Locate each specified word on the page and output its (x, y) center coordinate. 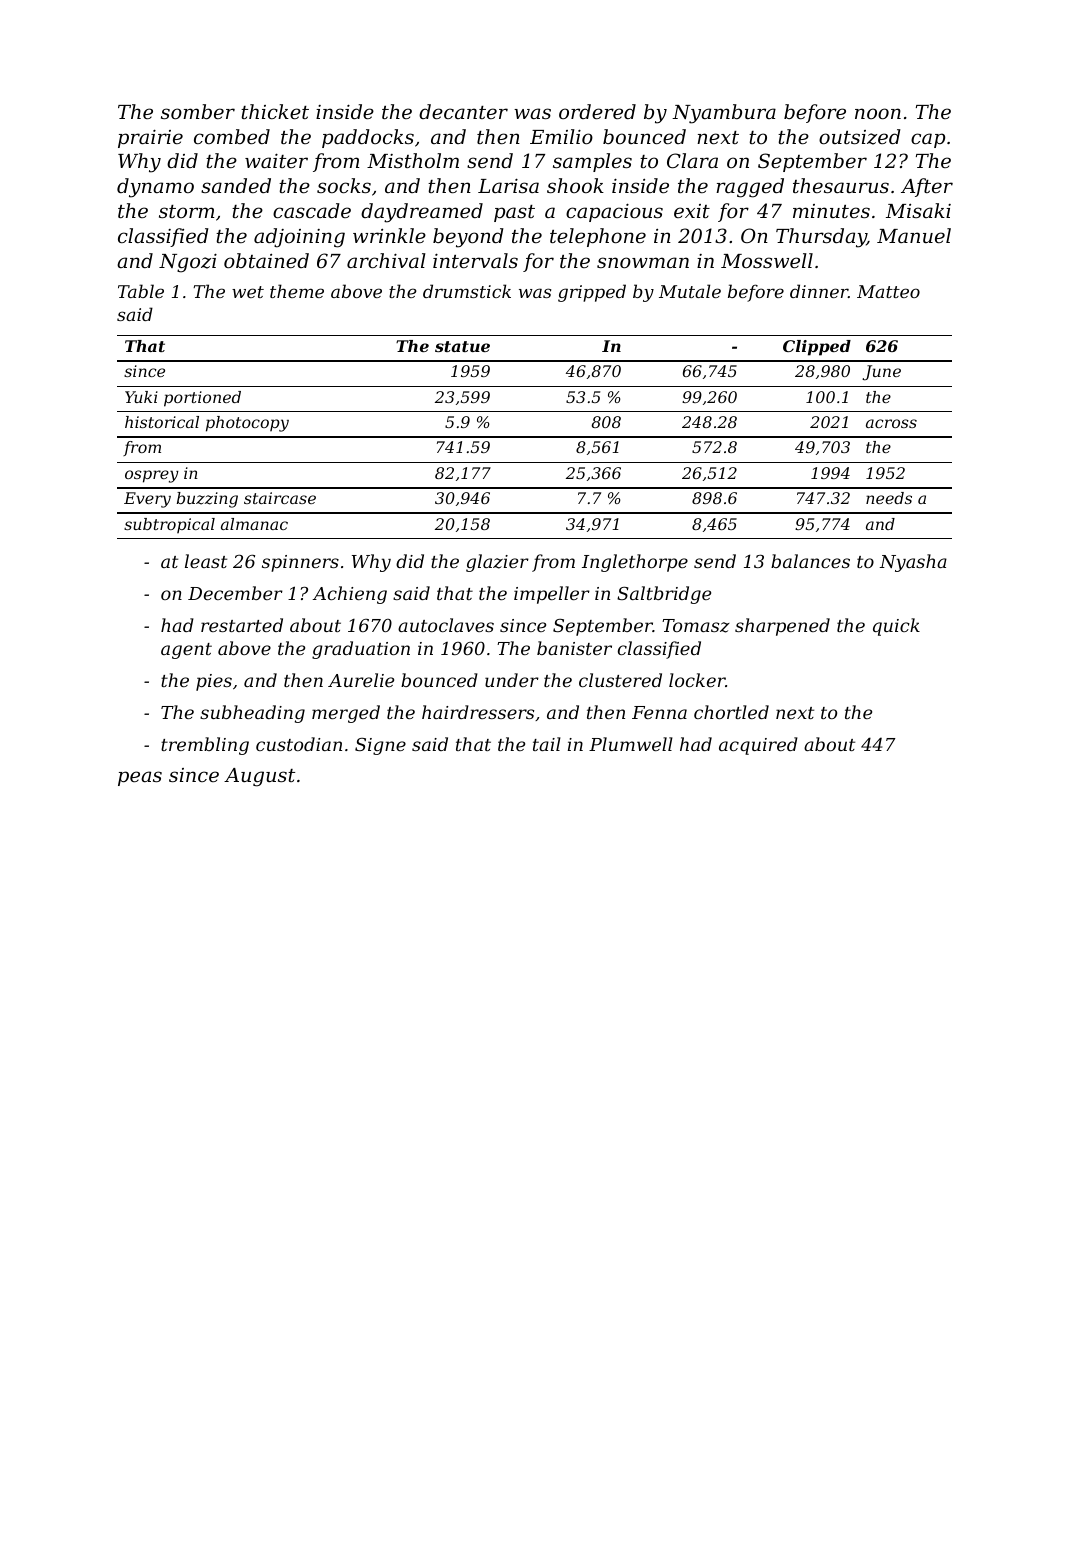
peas (140, 778)
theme (297, 291)
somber (198, 111)
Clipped (817, 348)
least (206, 561)
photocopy (247, 424)
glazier (497, 563)
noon (878, 113)
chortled (731, 712)
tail (547, 744)
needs (889, 498)
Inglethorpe (635, 563)
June (881, 373)
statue (462, 346)
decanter (463, 111)
